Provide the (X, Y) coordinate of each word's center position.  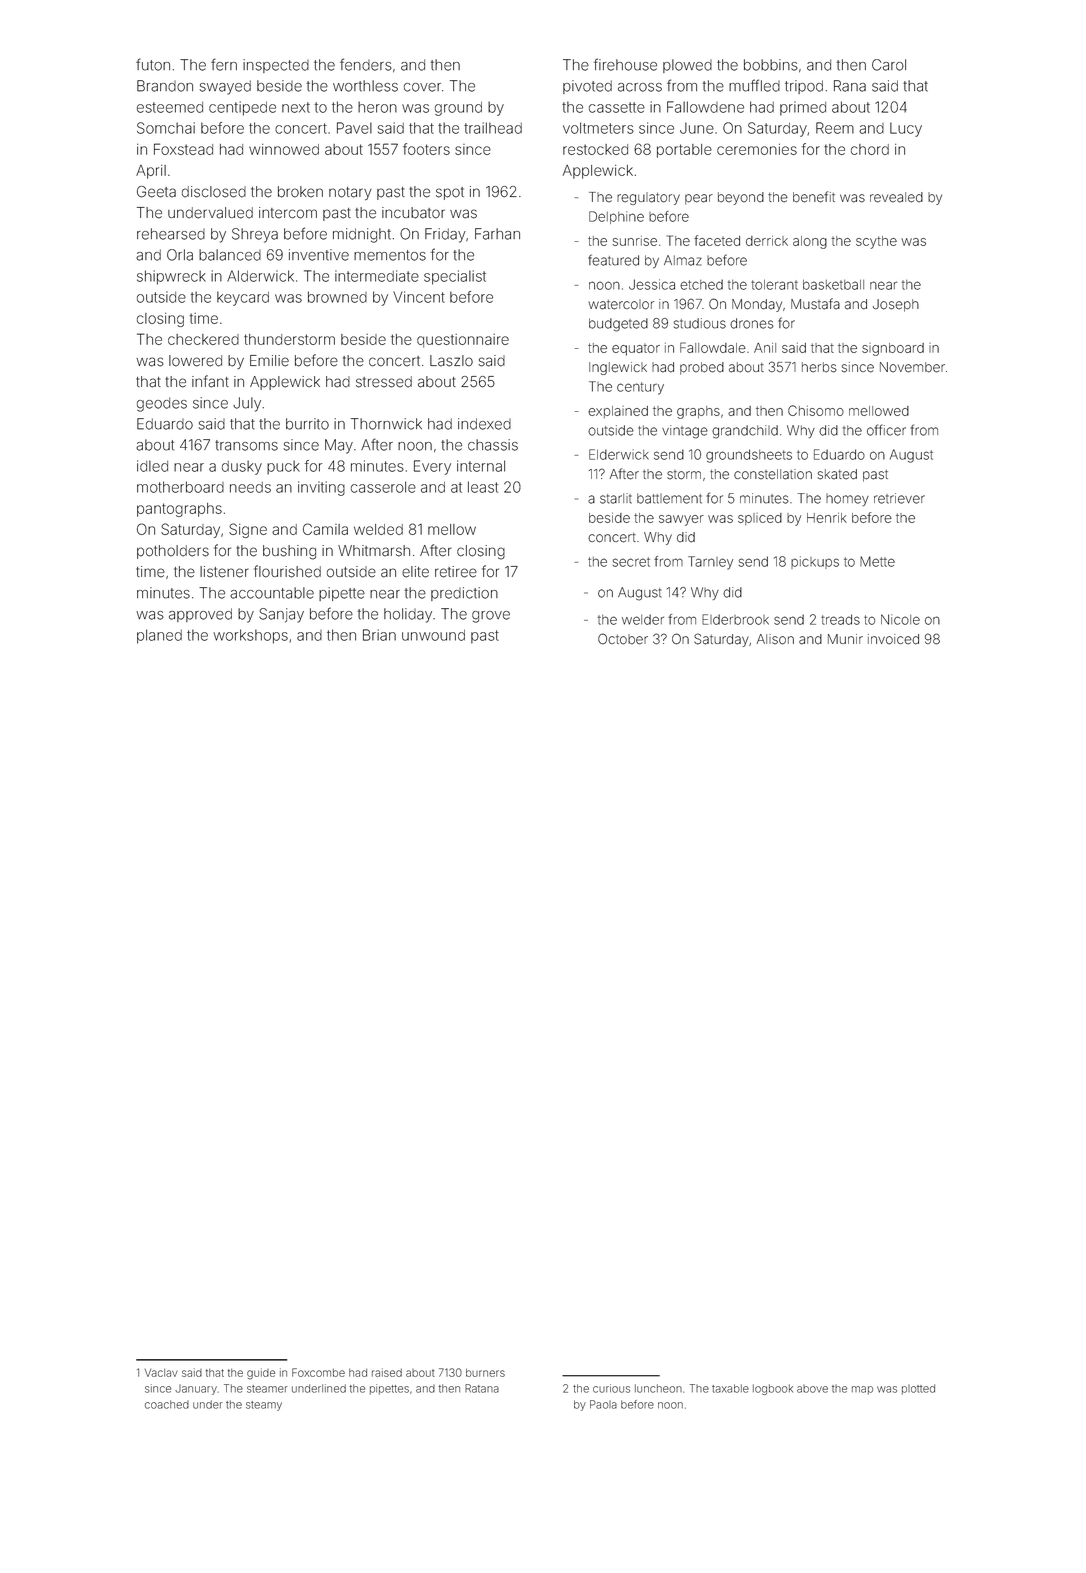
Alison (775, 639)
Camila (325, 529)
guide (261, 1374)
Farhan (497, 234)
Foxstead (183, 149)
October (623, 639)
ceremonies (757, 149)
